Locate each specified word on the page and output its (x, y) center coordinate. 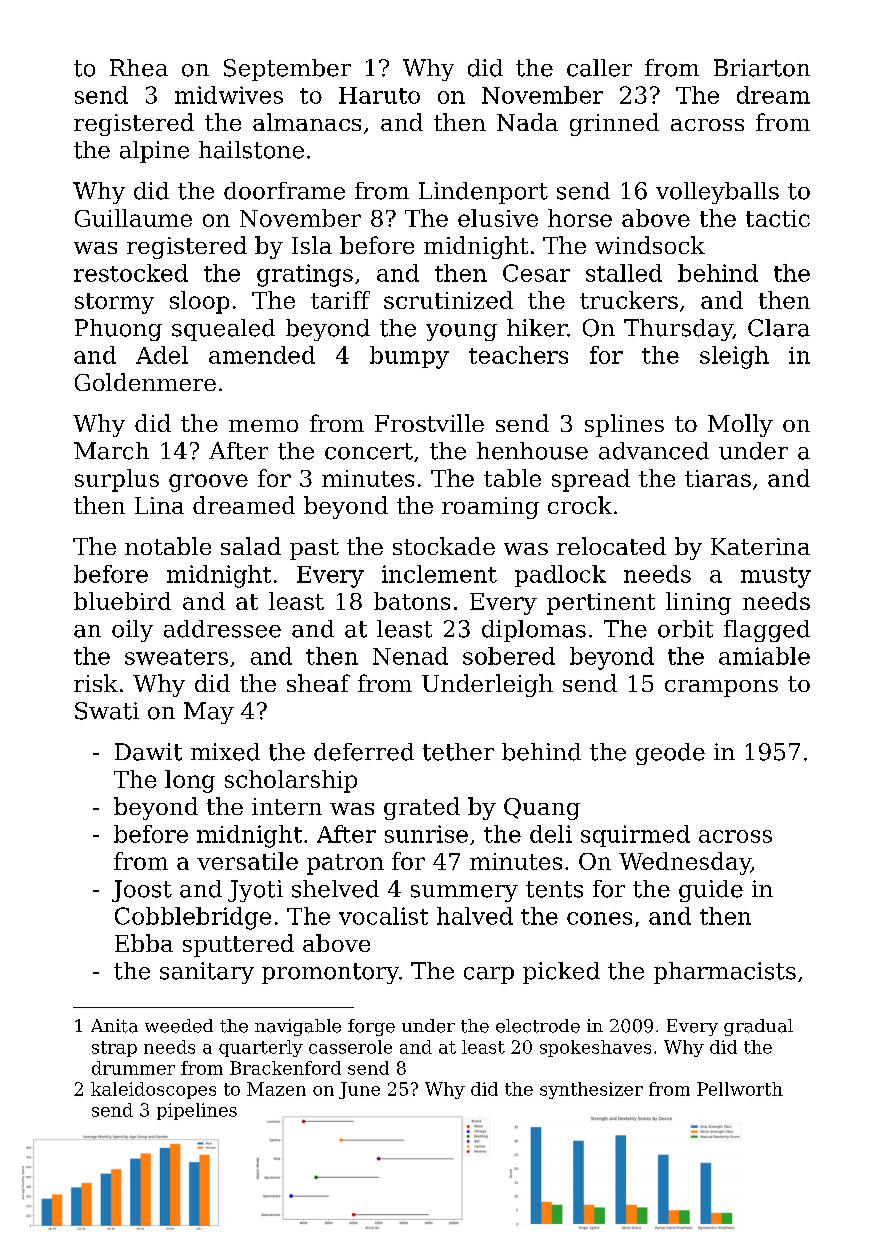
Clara (779, 328)
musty (776, 577)
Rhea (139, 68)
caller (599, 68)
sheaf (318, 683)
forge (371, 1027)
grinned (614, 124)
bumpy (409, 357)
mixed (225, 752)
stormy (114, 303)
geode (670, 754)
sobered (509, 656)
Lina (159, 505)
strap (114, 1049)
